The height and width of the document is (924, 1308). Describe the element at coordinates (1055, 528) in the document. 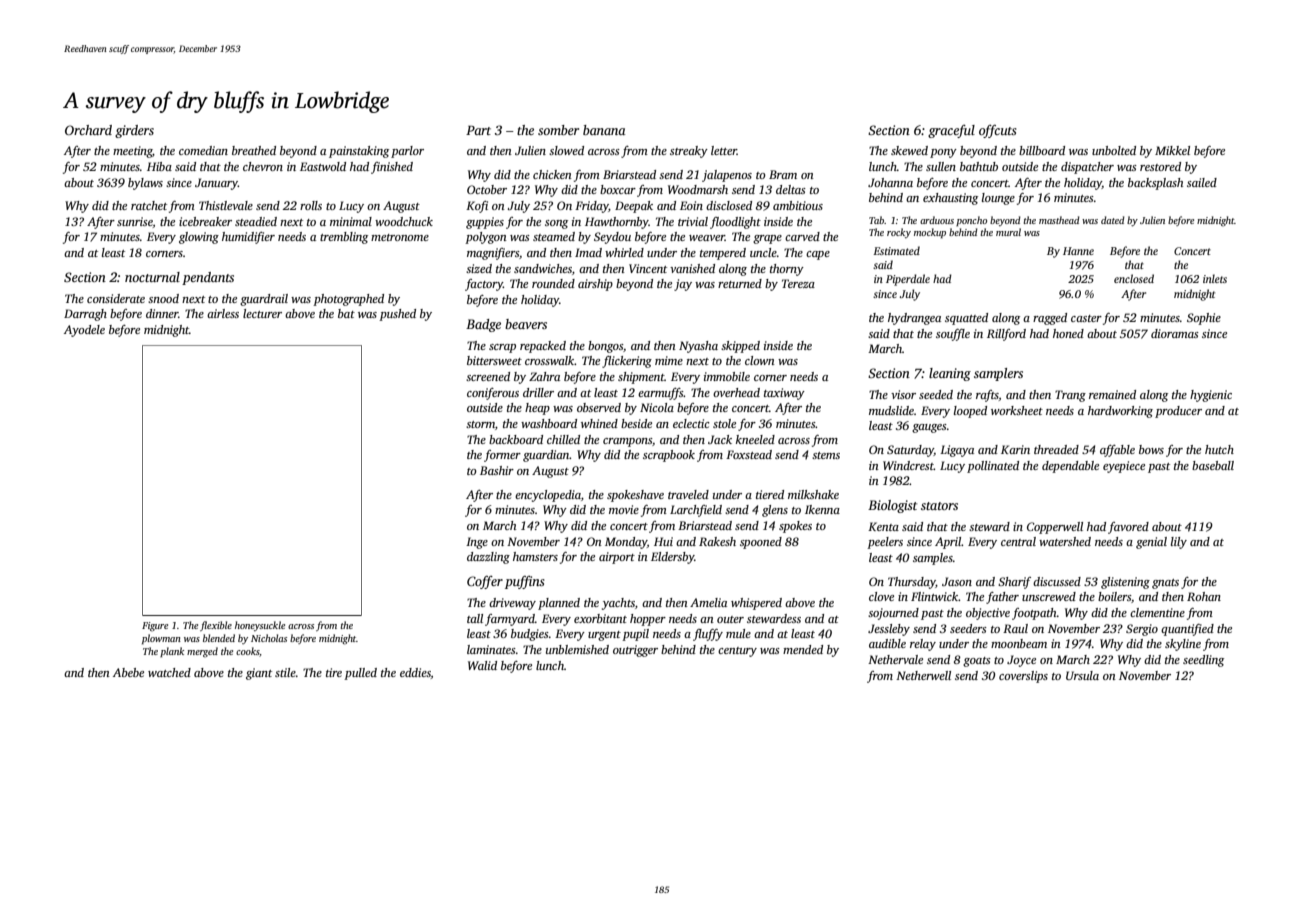

I see `Copperwell` at that location.
